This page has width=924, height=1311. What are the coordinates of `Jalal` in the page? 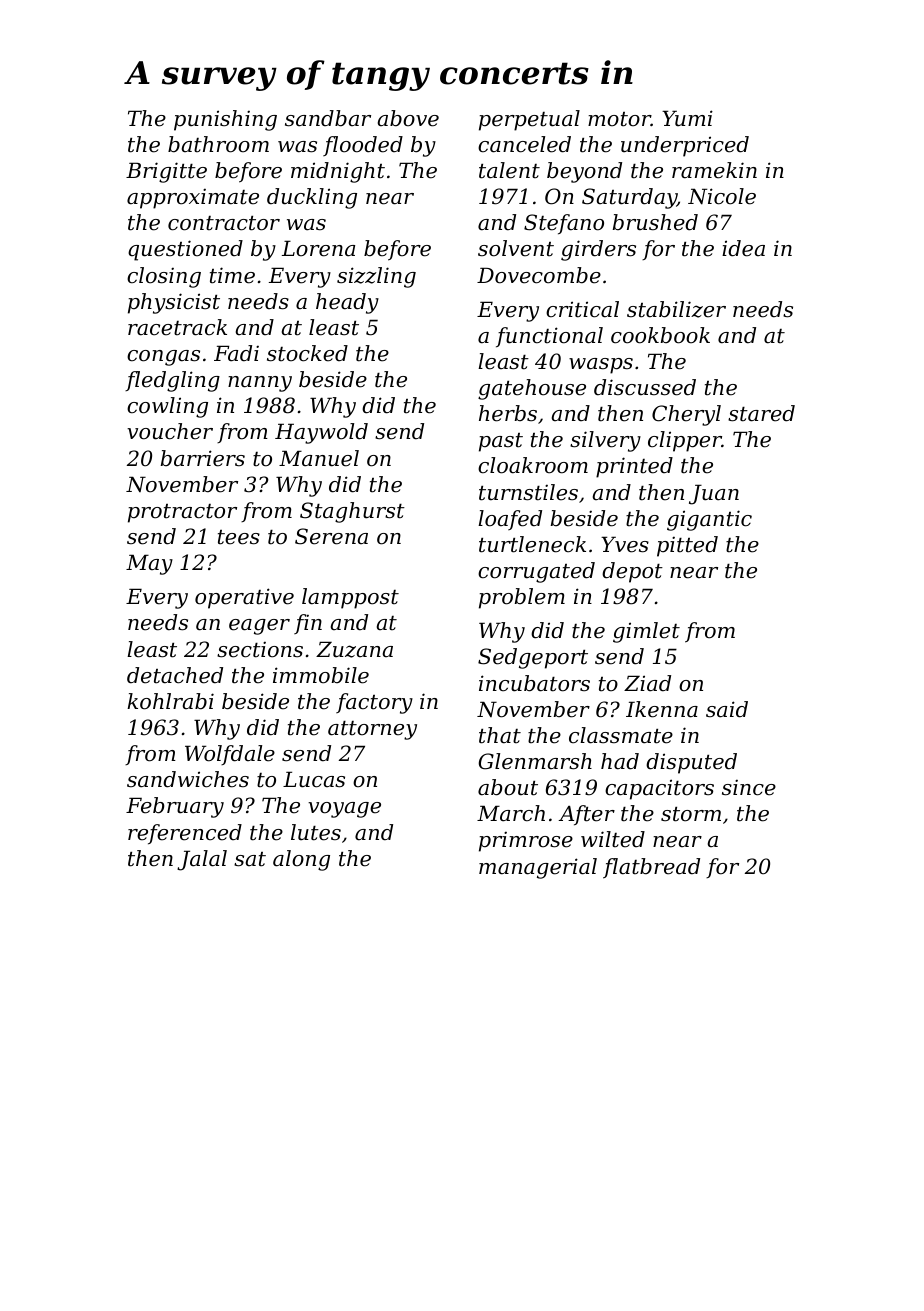 It's located at (202, 860).
